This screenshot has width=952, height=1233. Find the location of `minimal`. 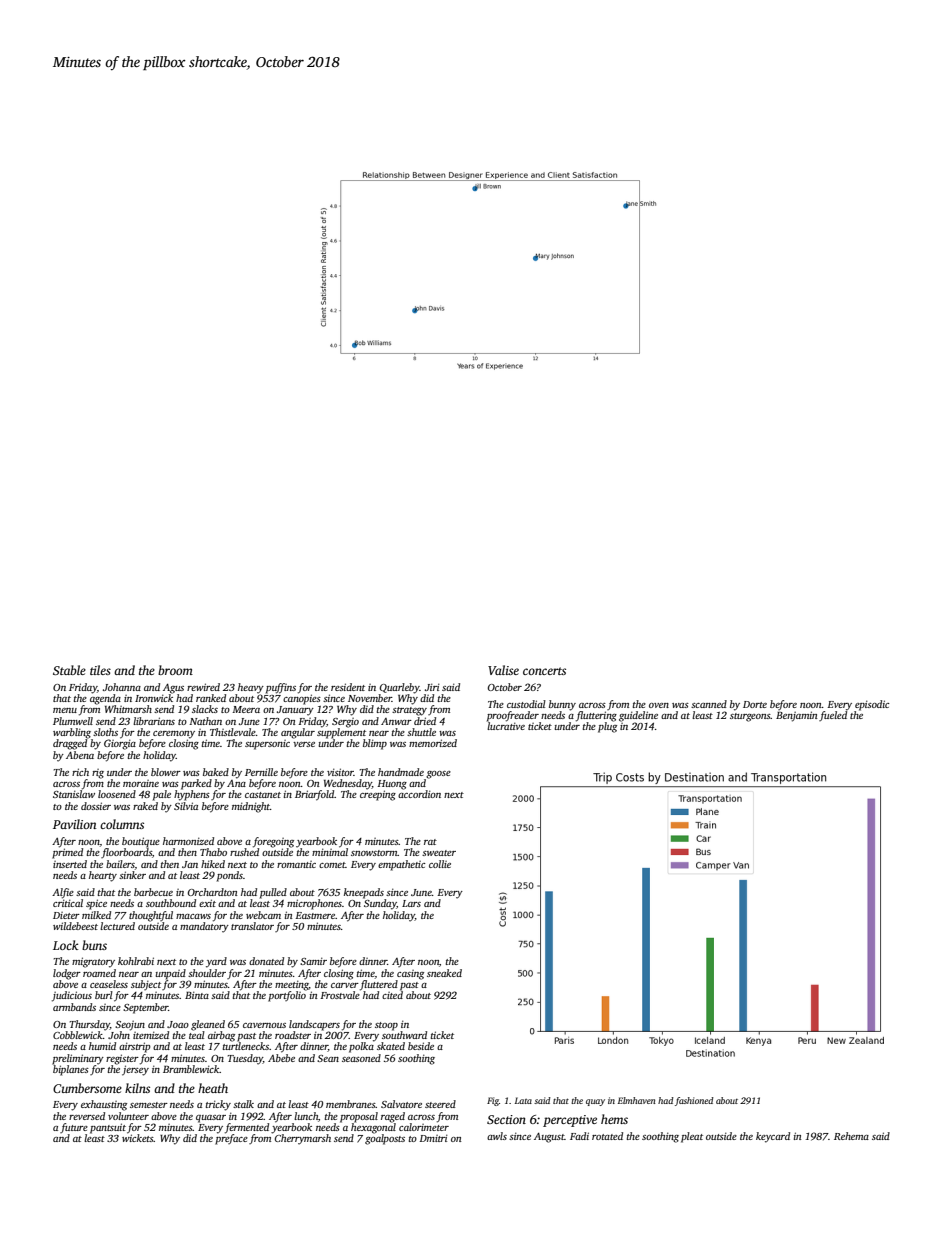

minimal is located at coordinates (330, 852).
